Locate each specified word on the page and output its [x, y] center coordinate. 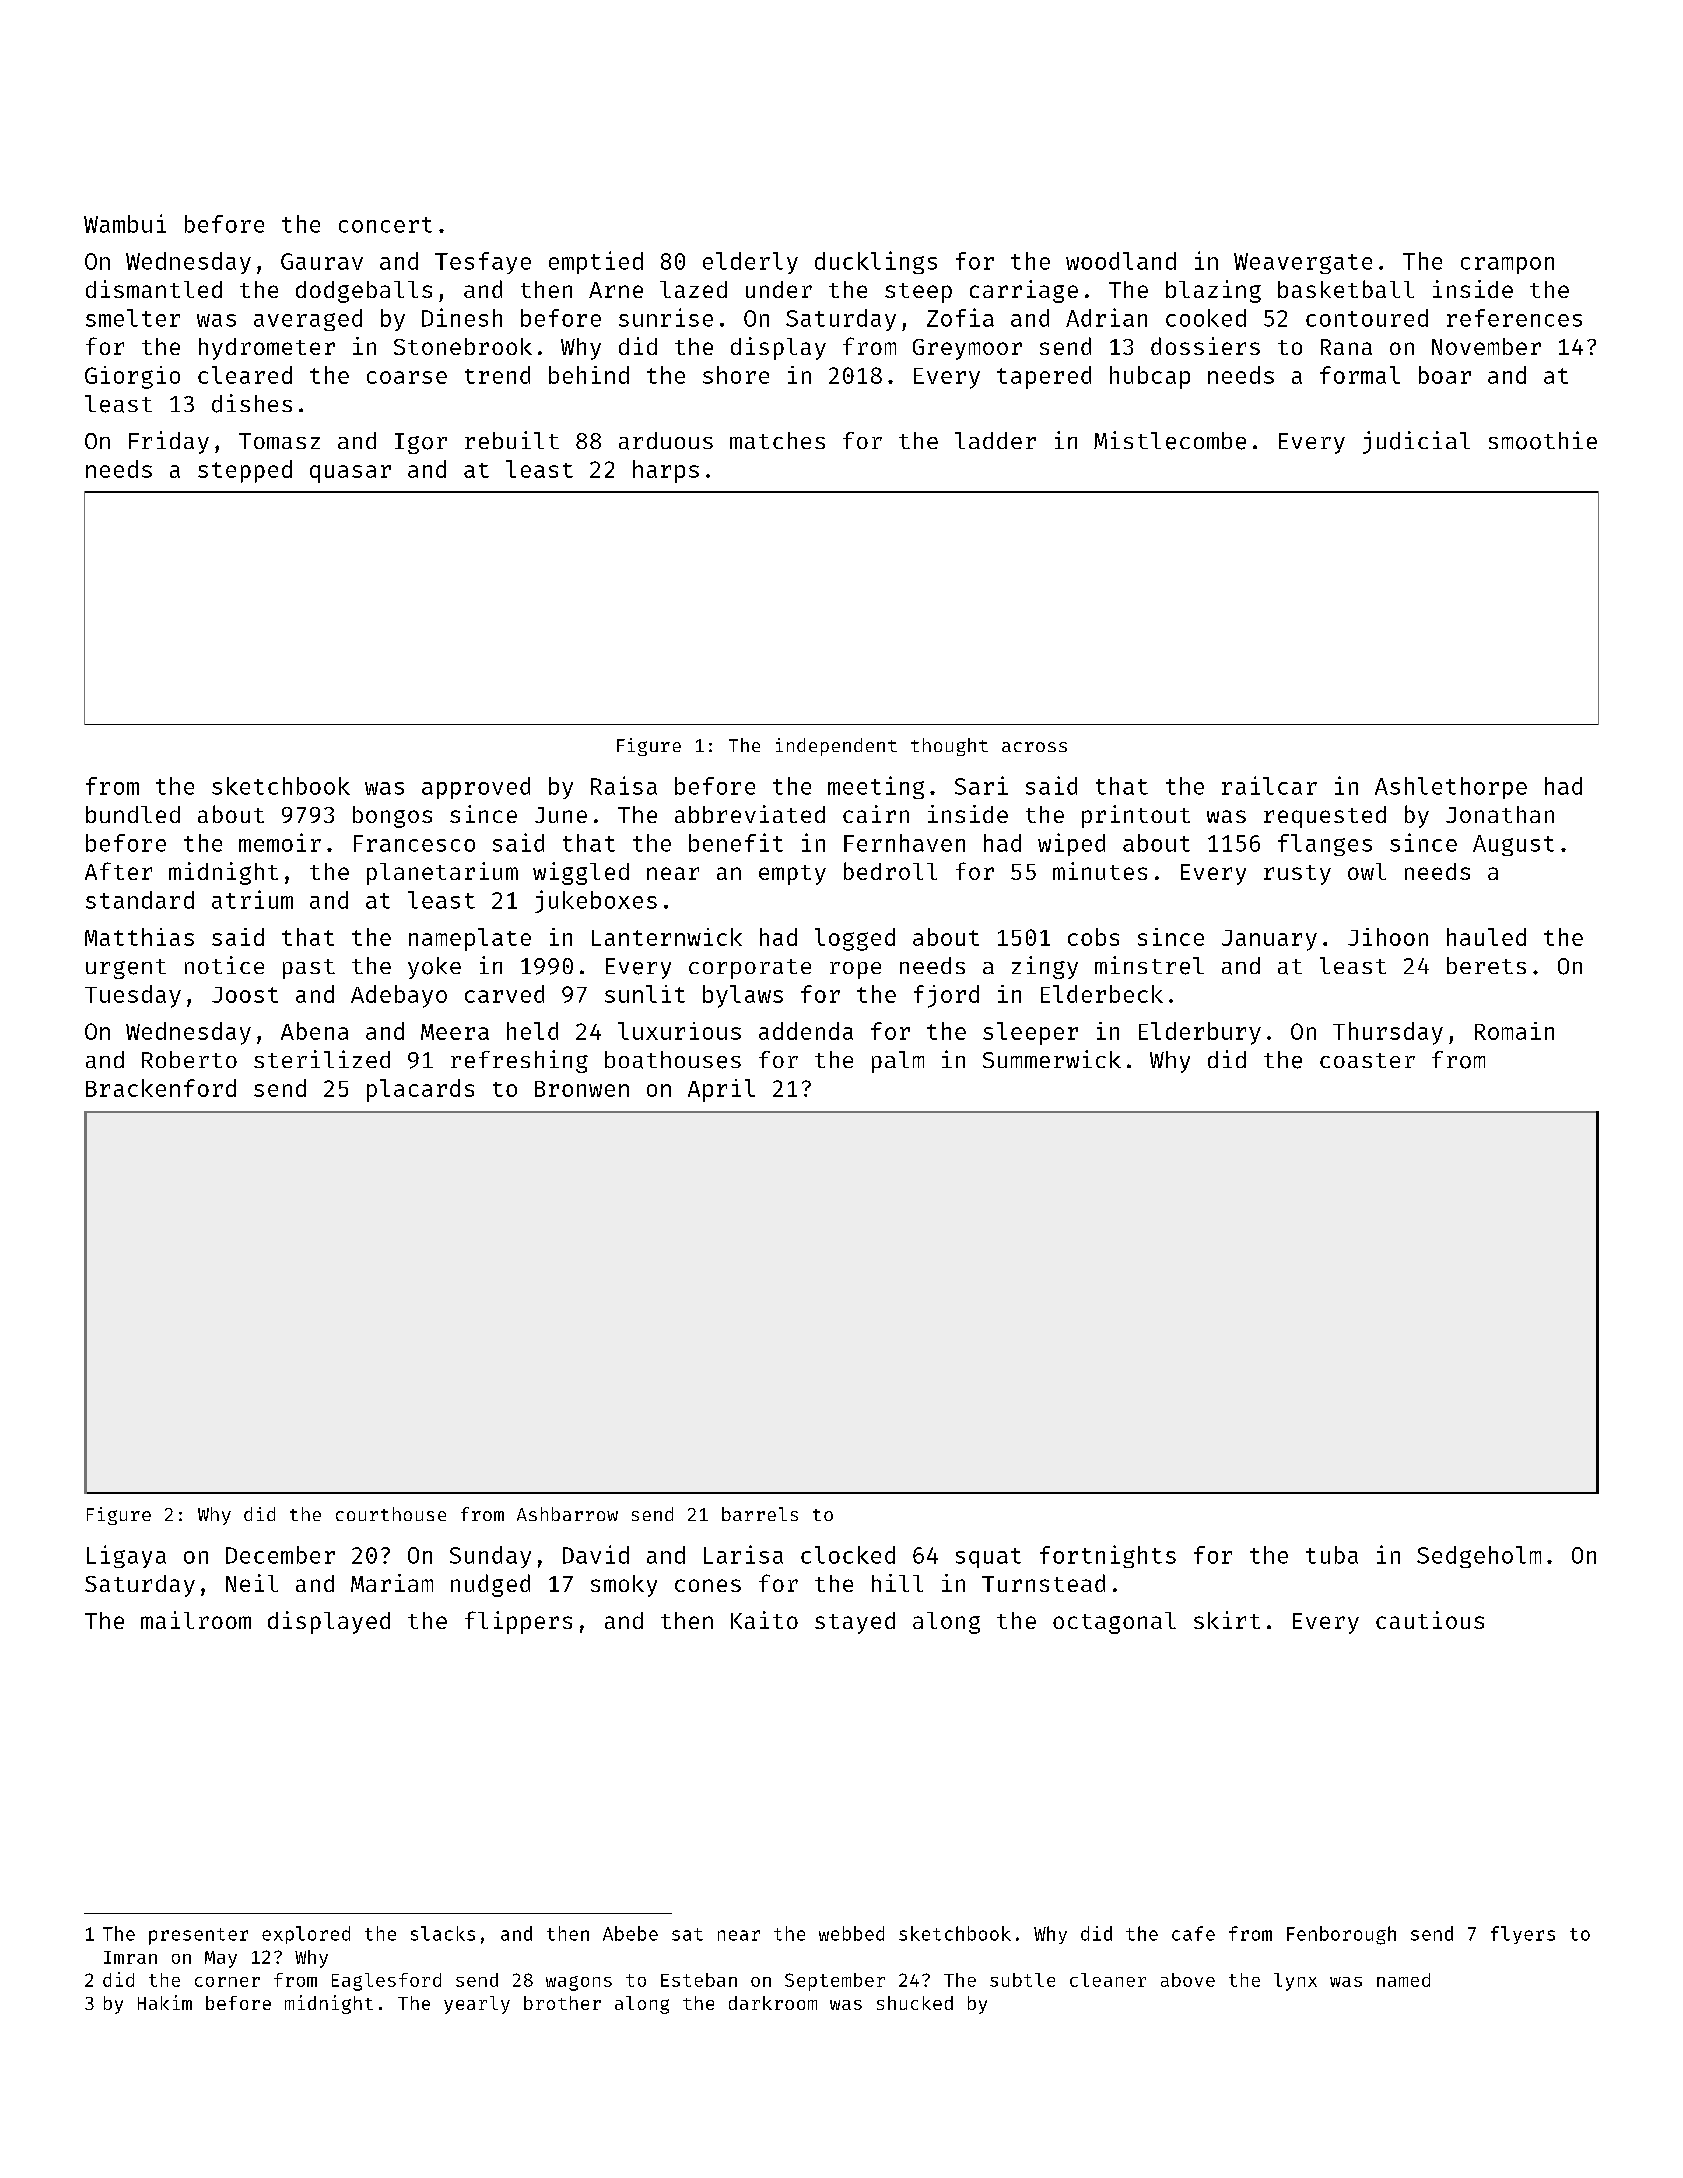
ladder [995, 440]
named [1403, 1980]
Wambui [125, 223]
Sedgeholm [1479, 1557]
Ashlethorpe [1451, 788]
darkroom [773, 2003]
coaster [1367, 1060]
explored [306, 1935]
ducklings [876, 262]
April [721, 1090]
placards [420, 1090]
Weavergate [1303, 263]
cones [708, 1585]
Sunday [490, 1557]
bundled [133, 814]
